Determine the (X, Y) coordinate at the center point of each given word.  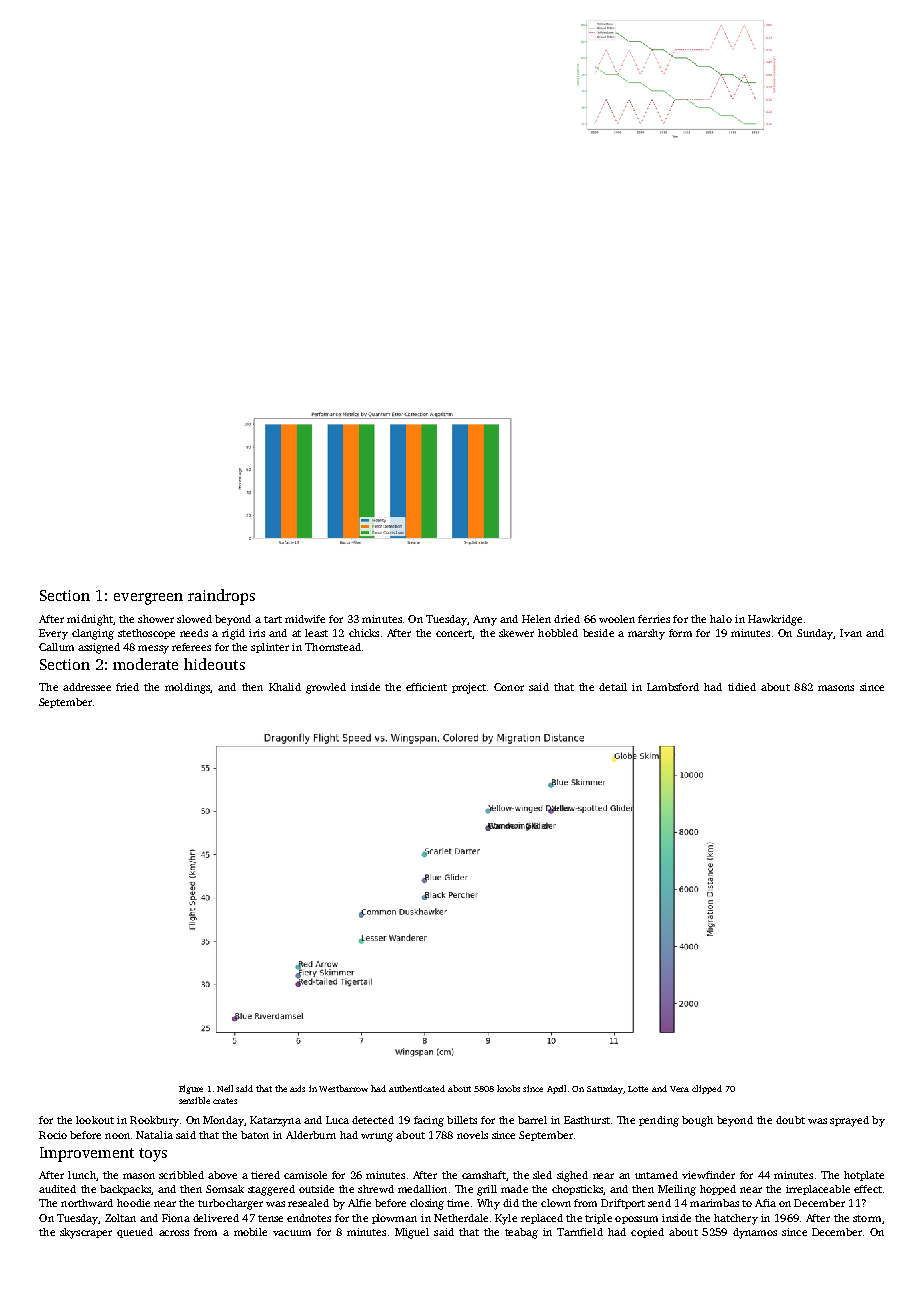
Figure (191, 1089)
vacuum (292, 1233)
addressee (87, 687)
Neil (225, 1088)
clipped (707, 1089)
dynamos (755, 1233)
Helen (536, 619)
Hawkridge (775, 620)
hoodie (133, 1203)
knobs (508, 1088)
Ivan (851, 633)
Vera (679, 1089)
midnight (90, 620)
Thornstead (333, 647)
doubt (790, 1120)
